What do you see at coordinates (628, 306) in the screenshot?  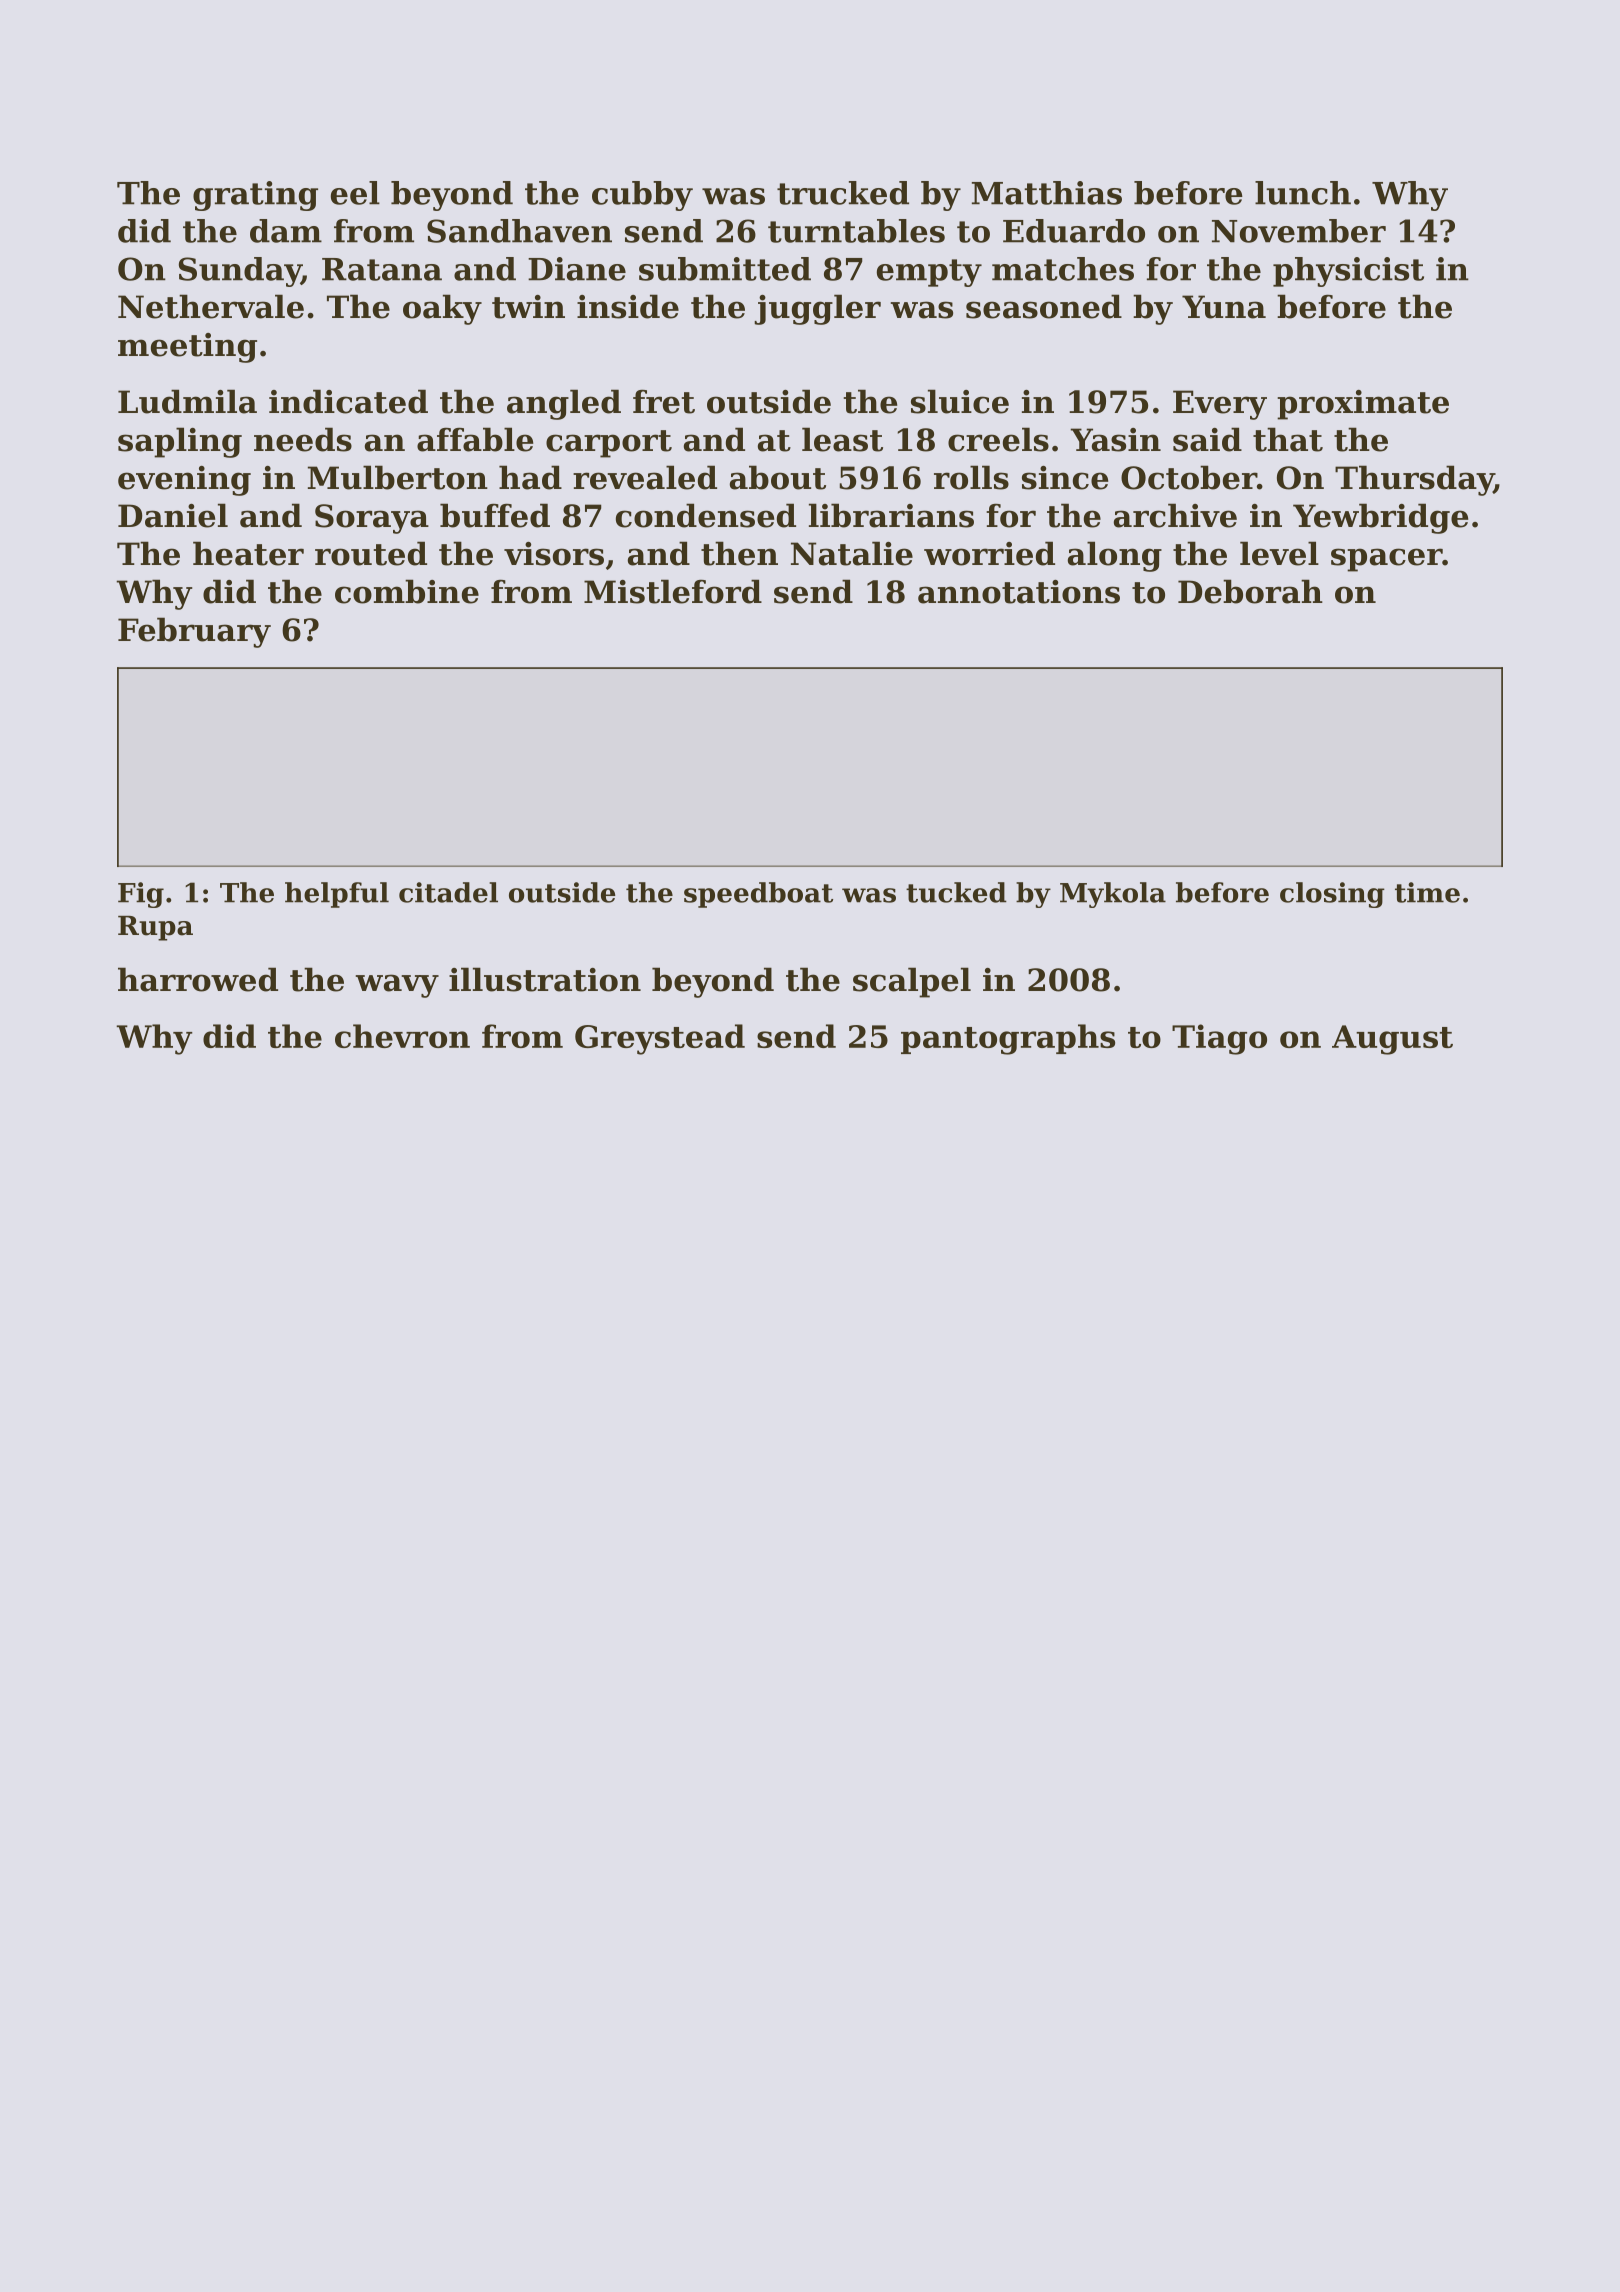 I see `inside` at bounding box center [628, 306].
